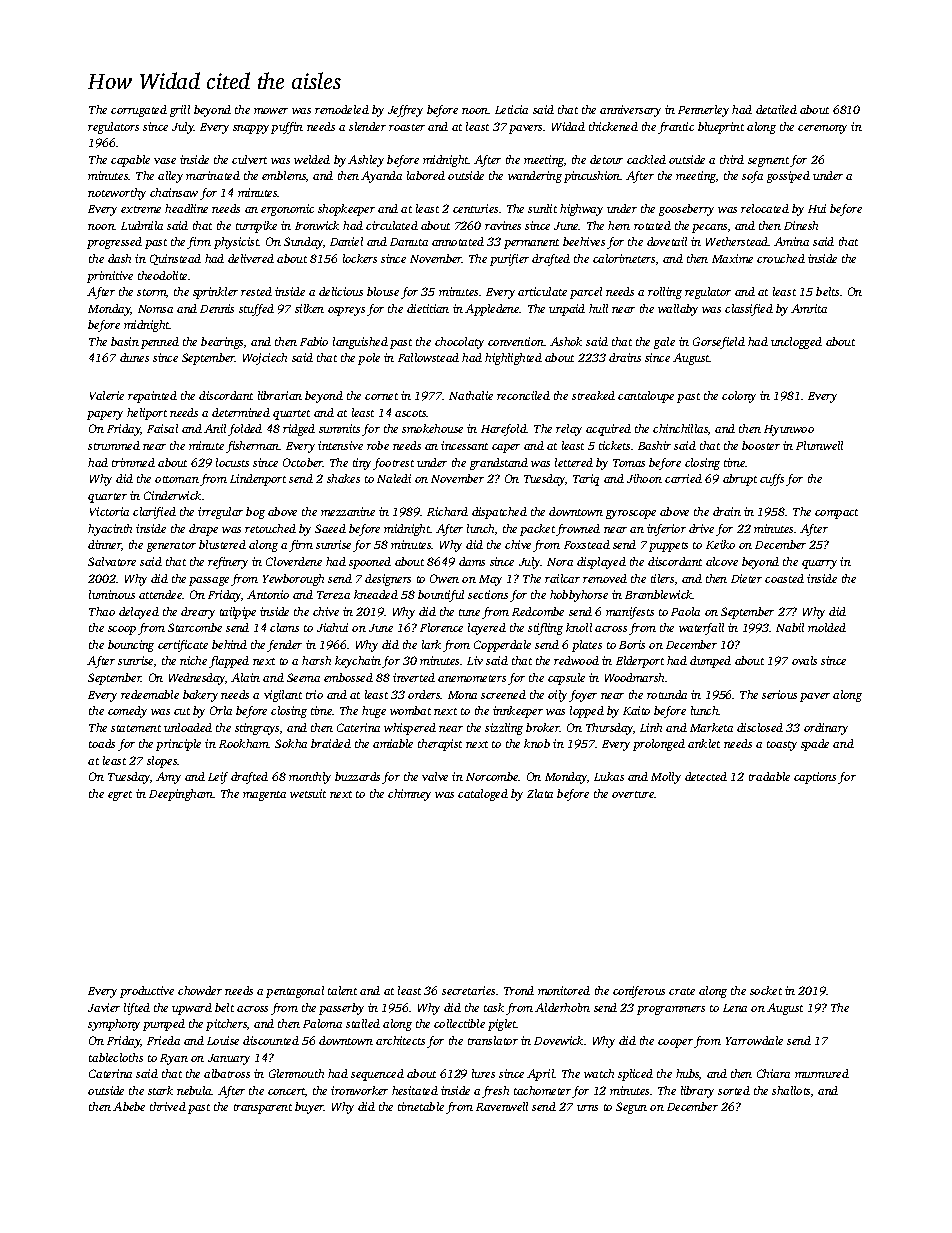  What do you see at coordinates (343, 478) in the image?
I see `shakes` at bounding box center [343, 478].
